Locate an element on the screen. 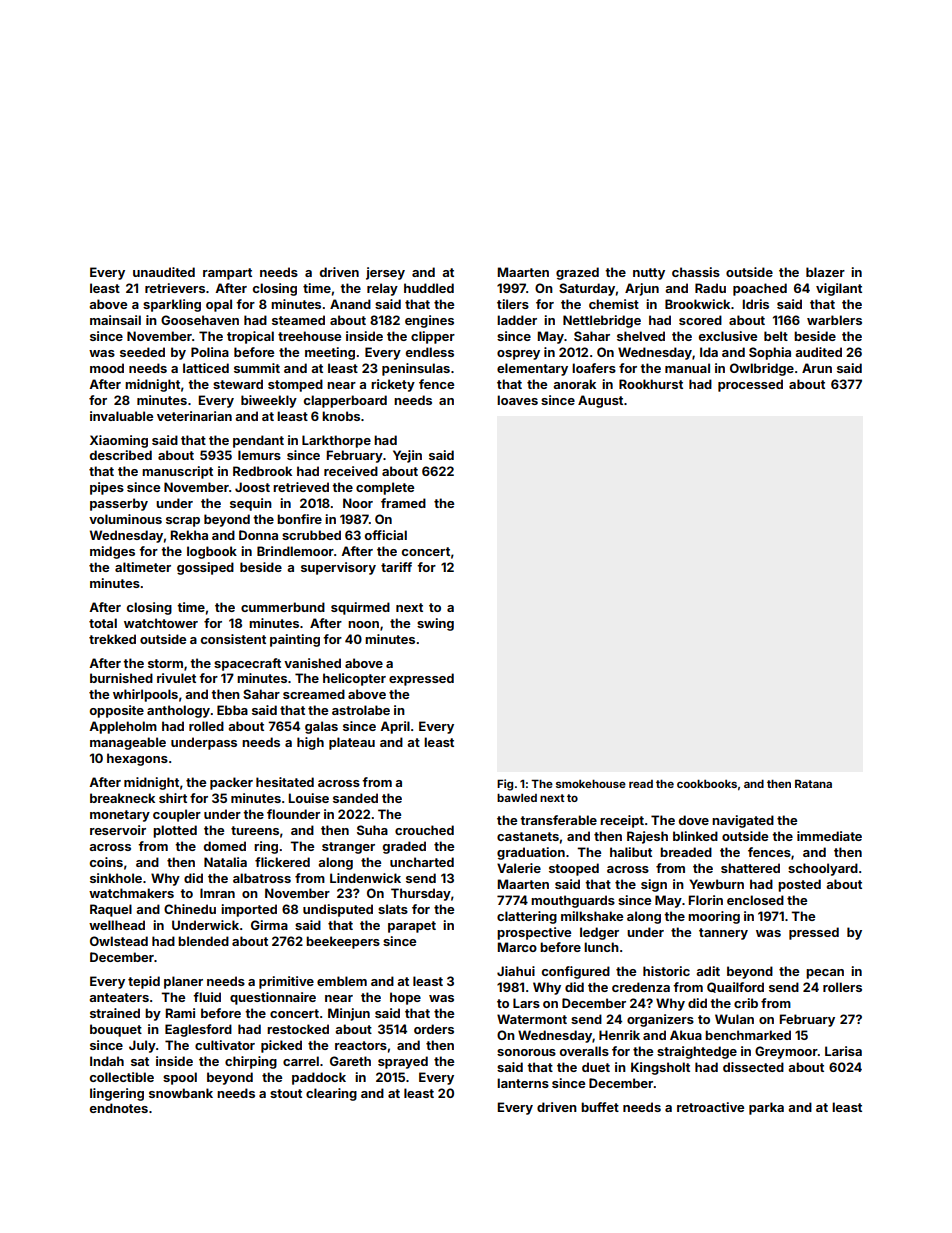  whirlpools is located at coordinates (145, 695).
